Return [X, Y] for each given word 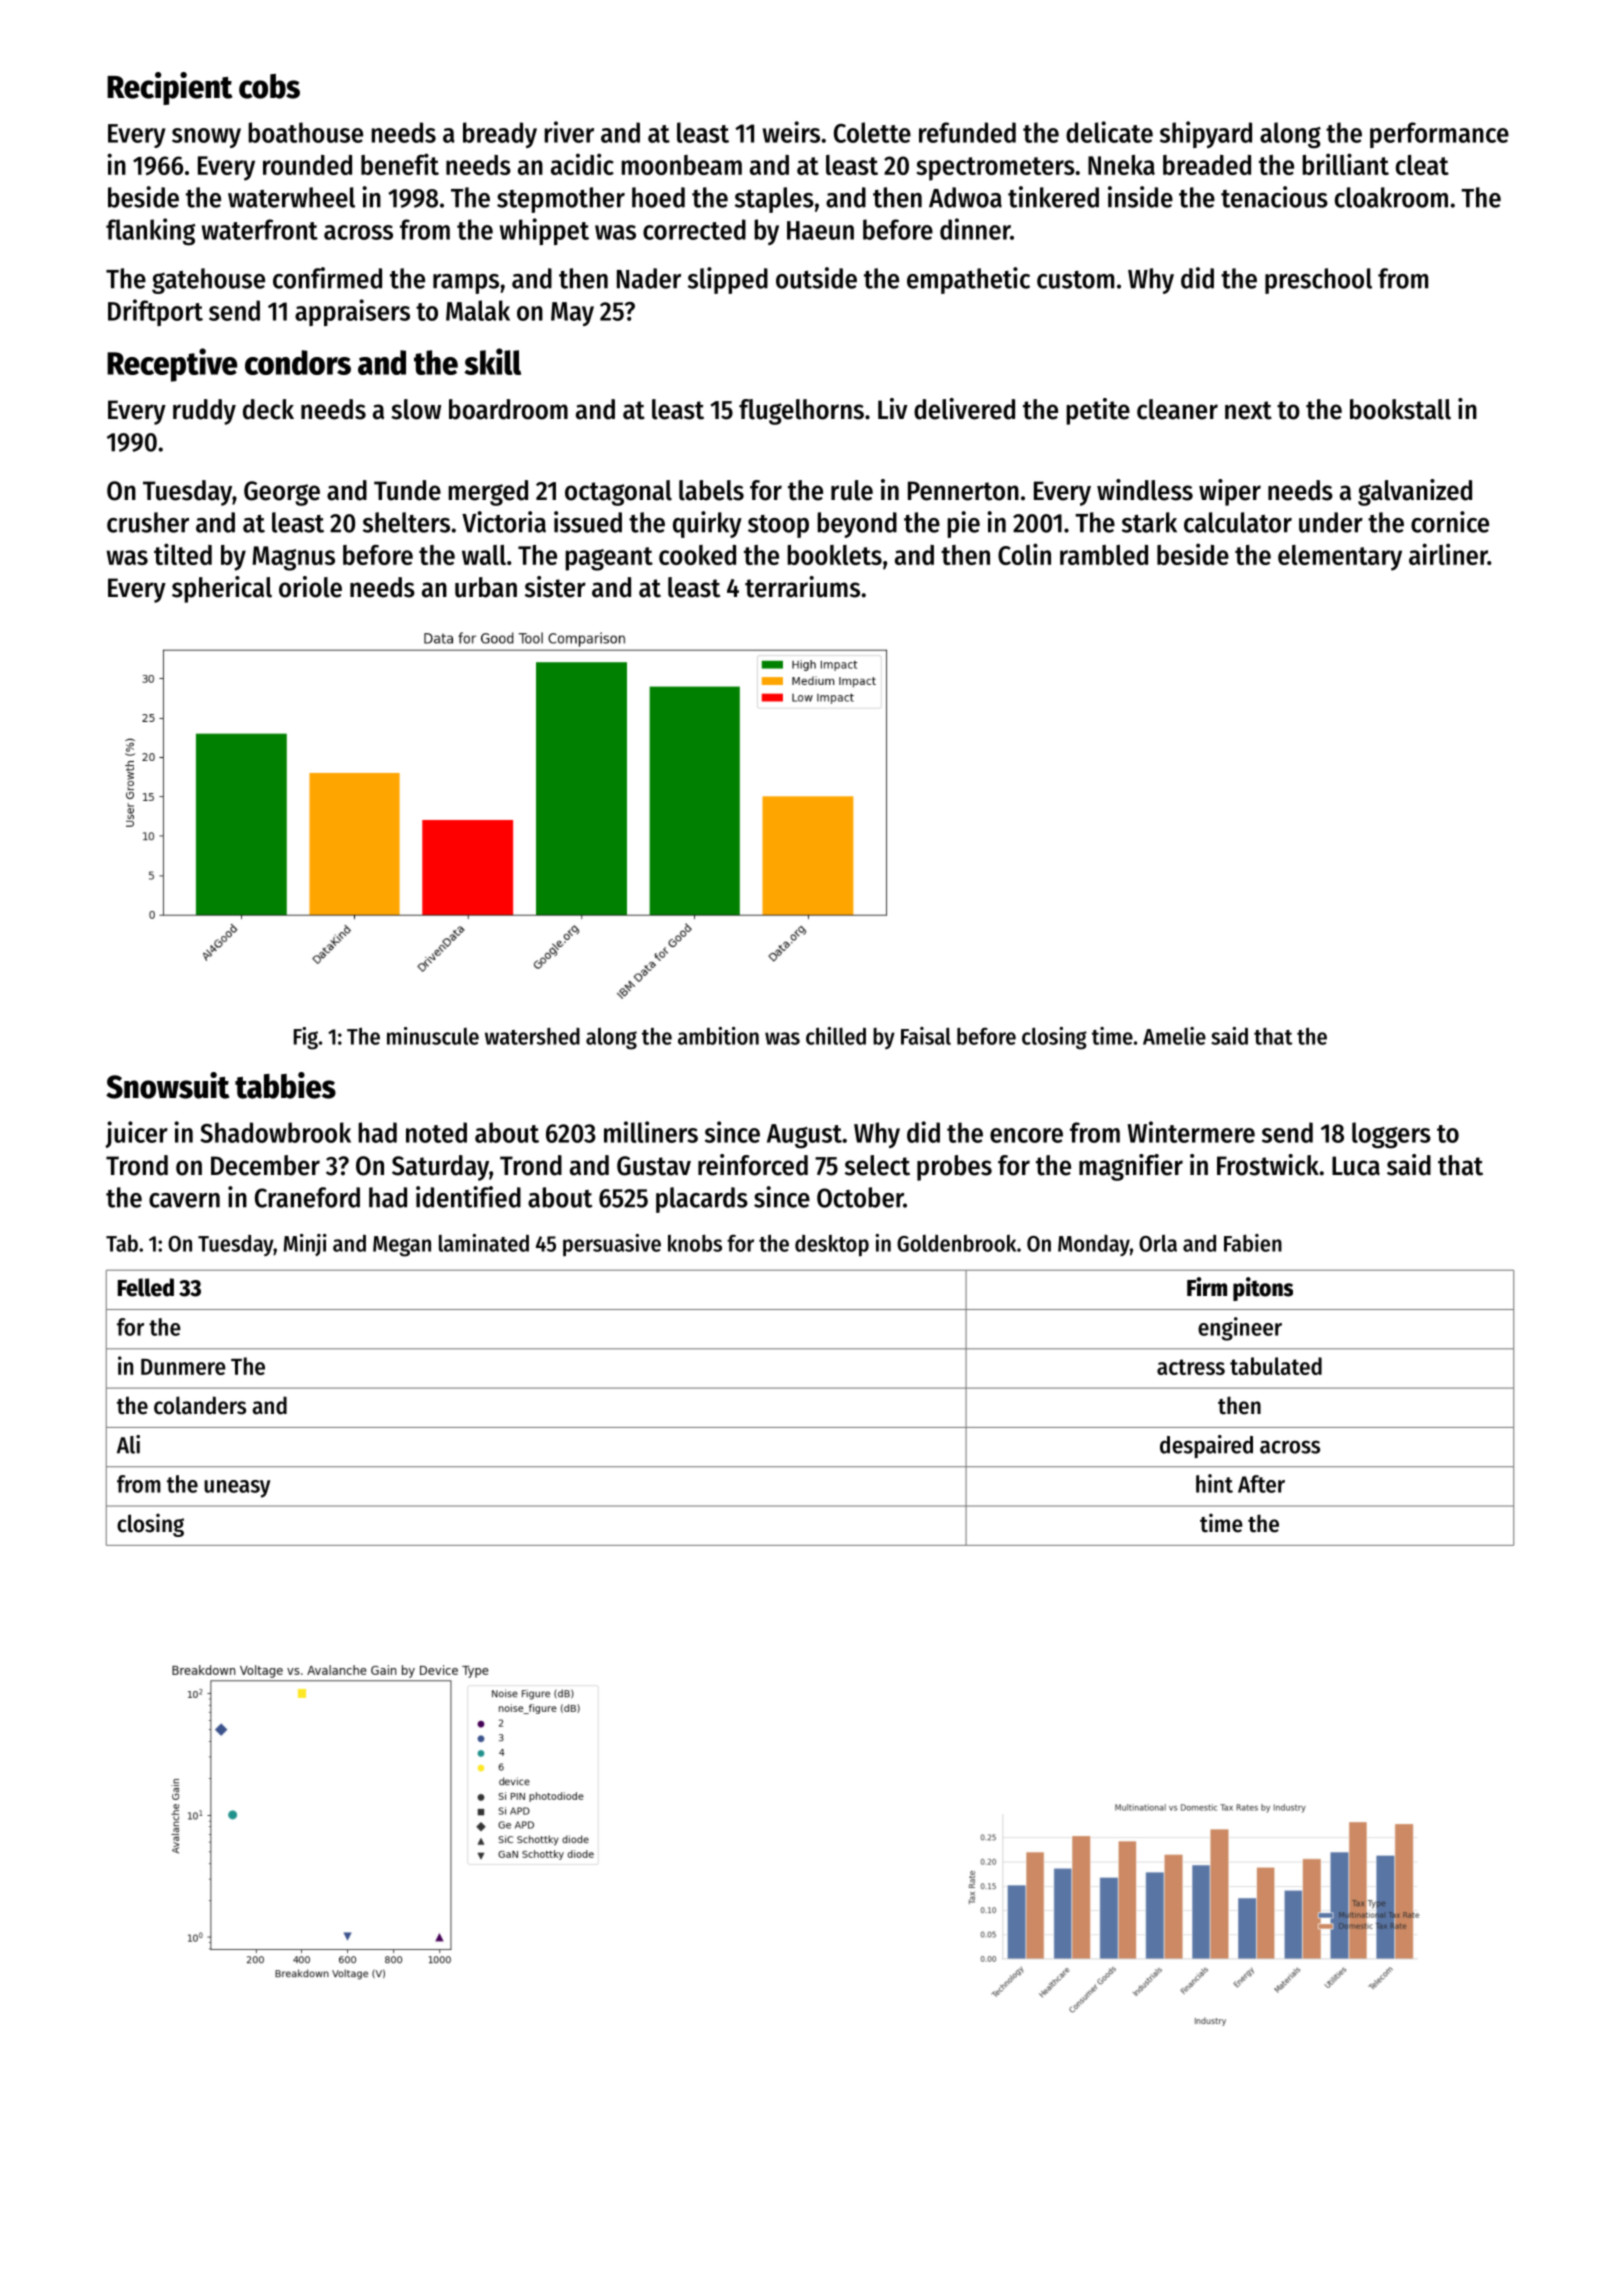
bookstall [1400, 409]
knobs [695, 1243]
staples [774, 200]
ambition [718, 1036]
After [1261, 1484]
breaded [1207, 165]
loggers [1391, 1135]
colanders [200, 1405]
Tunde [407, 490]
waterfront [260, 229]
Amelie [1174, 1036]
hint [1214, 1483]
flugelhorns [801, 412]
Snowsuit [167, 1085]
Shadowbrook [275, 1132]
